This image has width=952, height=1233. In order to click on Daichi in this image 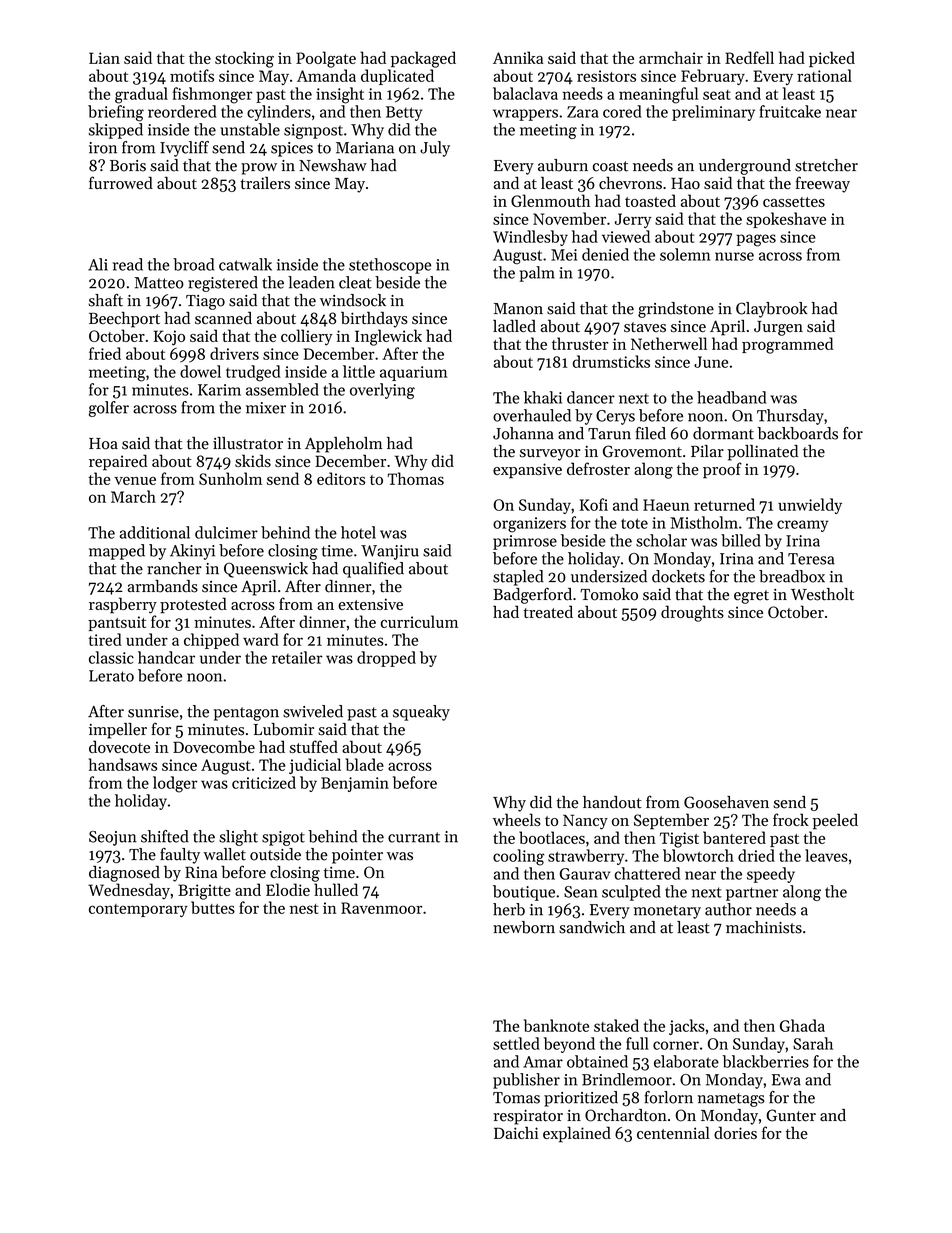, I will do `click(516, 1132)`.
